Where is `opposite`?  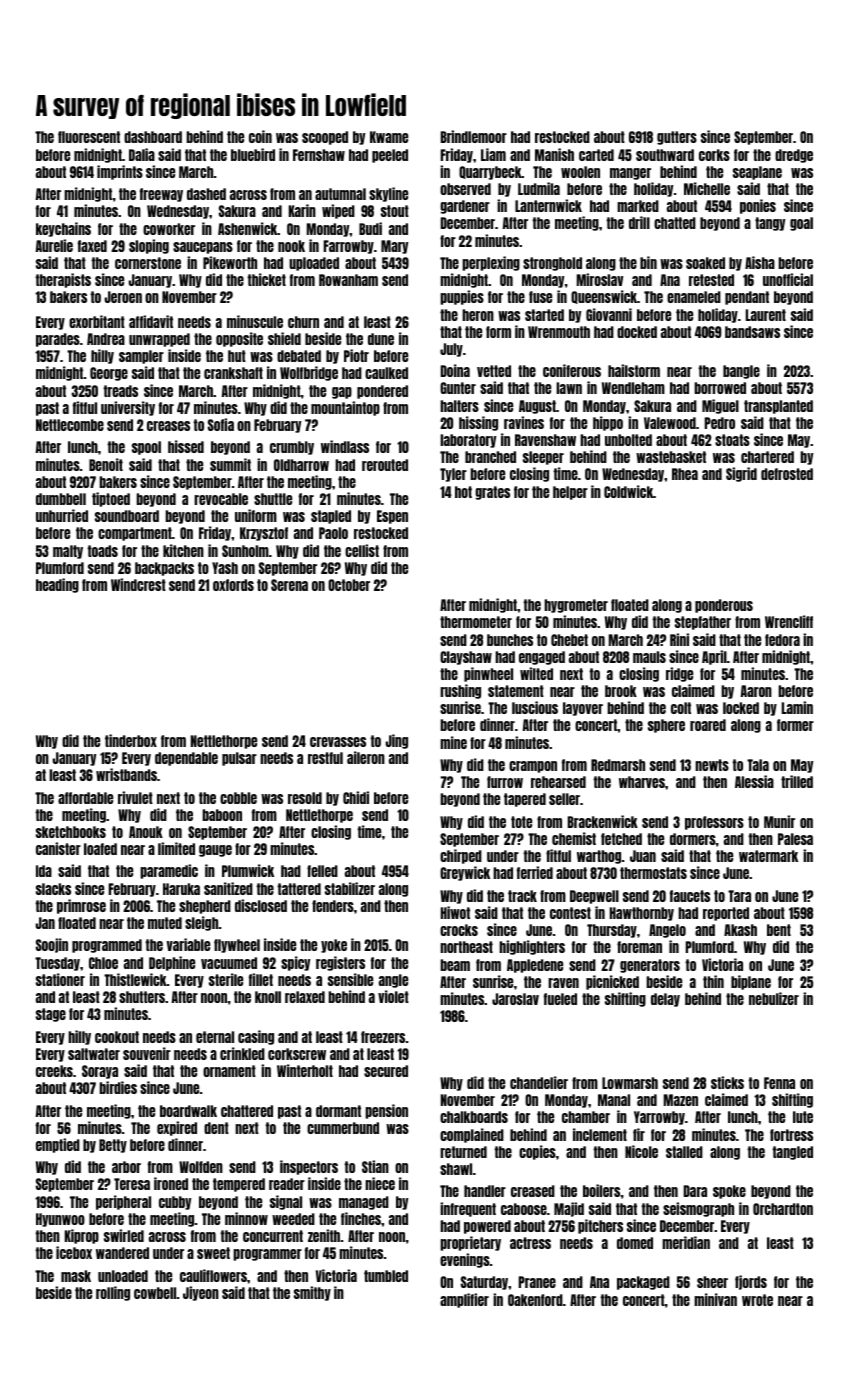 opposite is located at coordinates (239, 339).
